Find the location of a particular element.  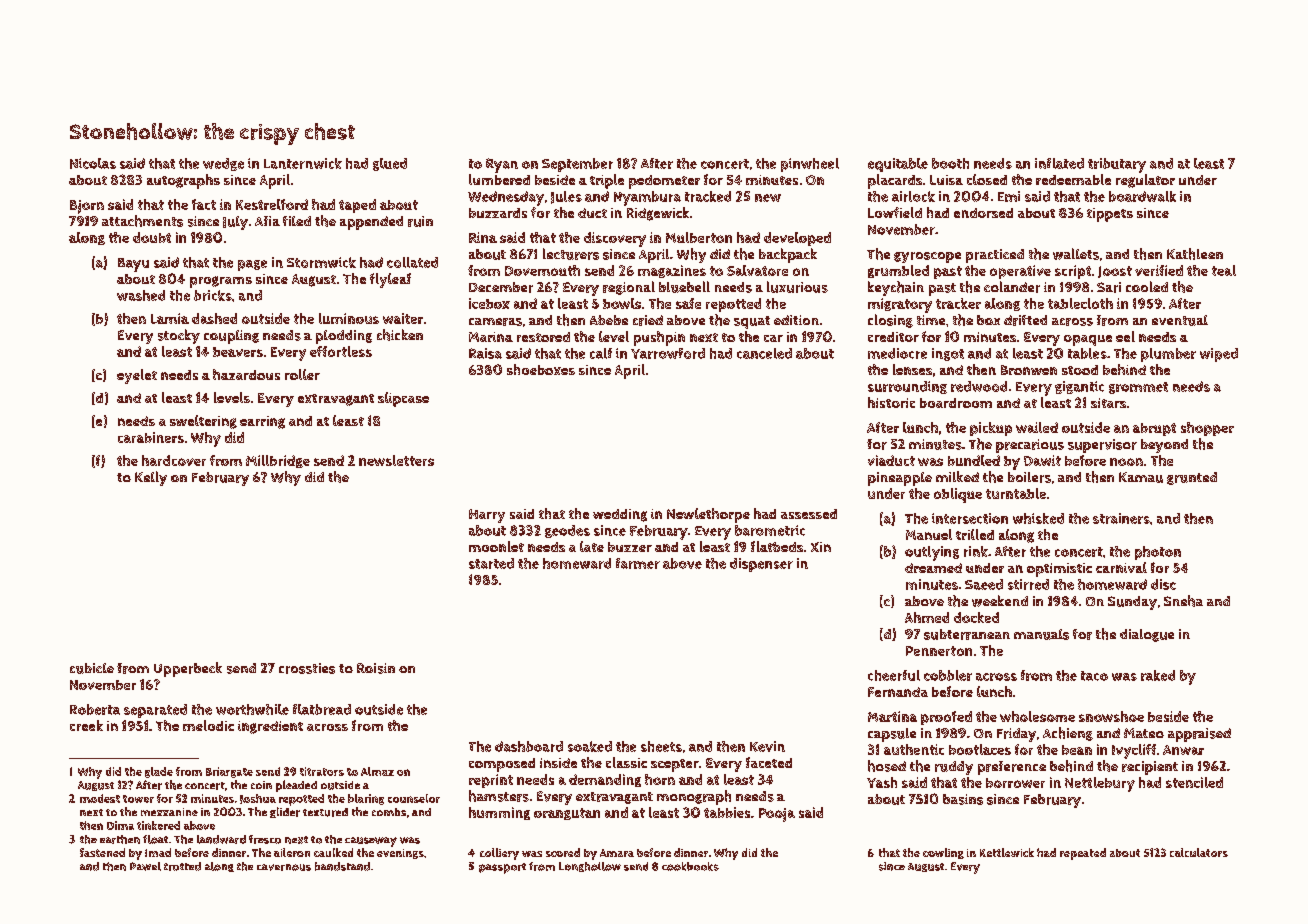

cookbooks is located at coordinates (690, 866).
